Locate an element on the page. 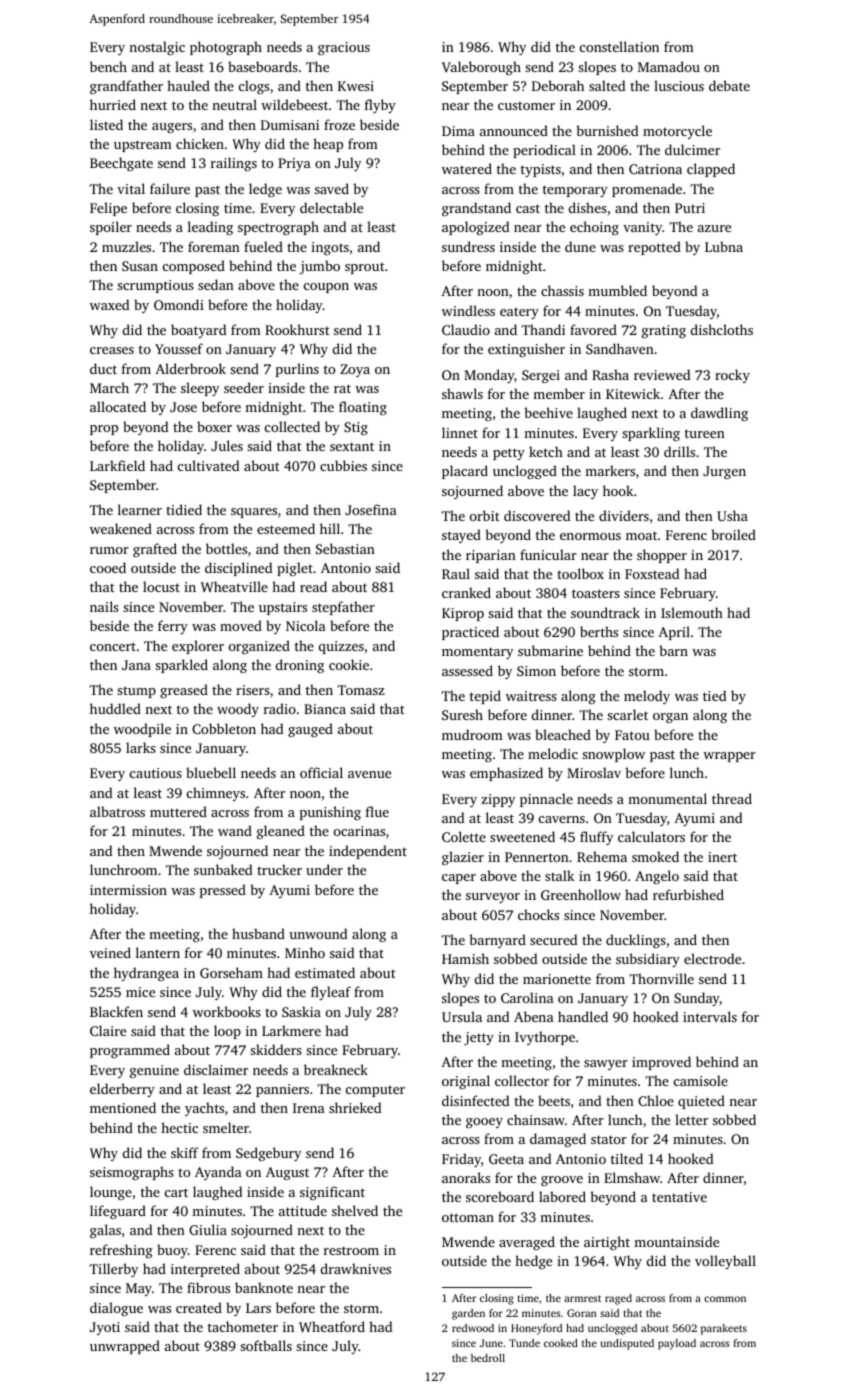 The height and width of the image is (1400, 849). allocated is located at coordinates (118, 406).
